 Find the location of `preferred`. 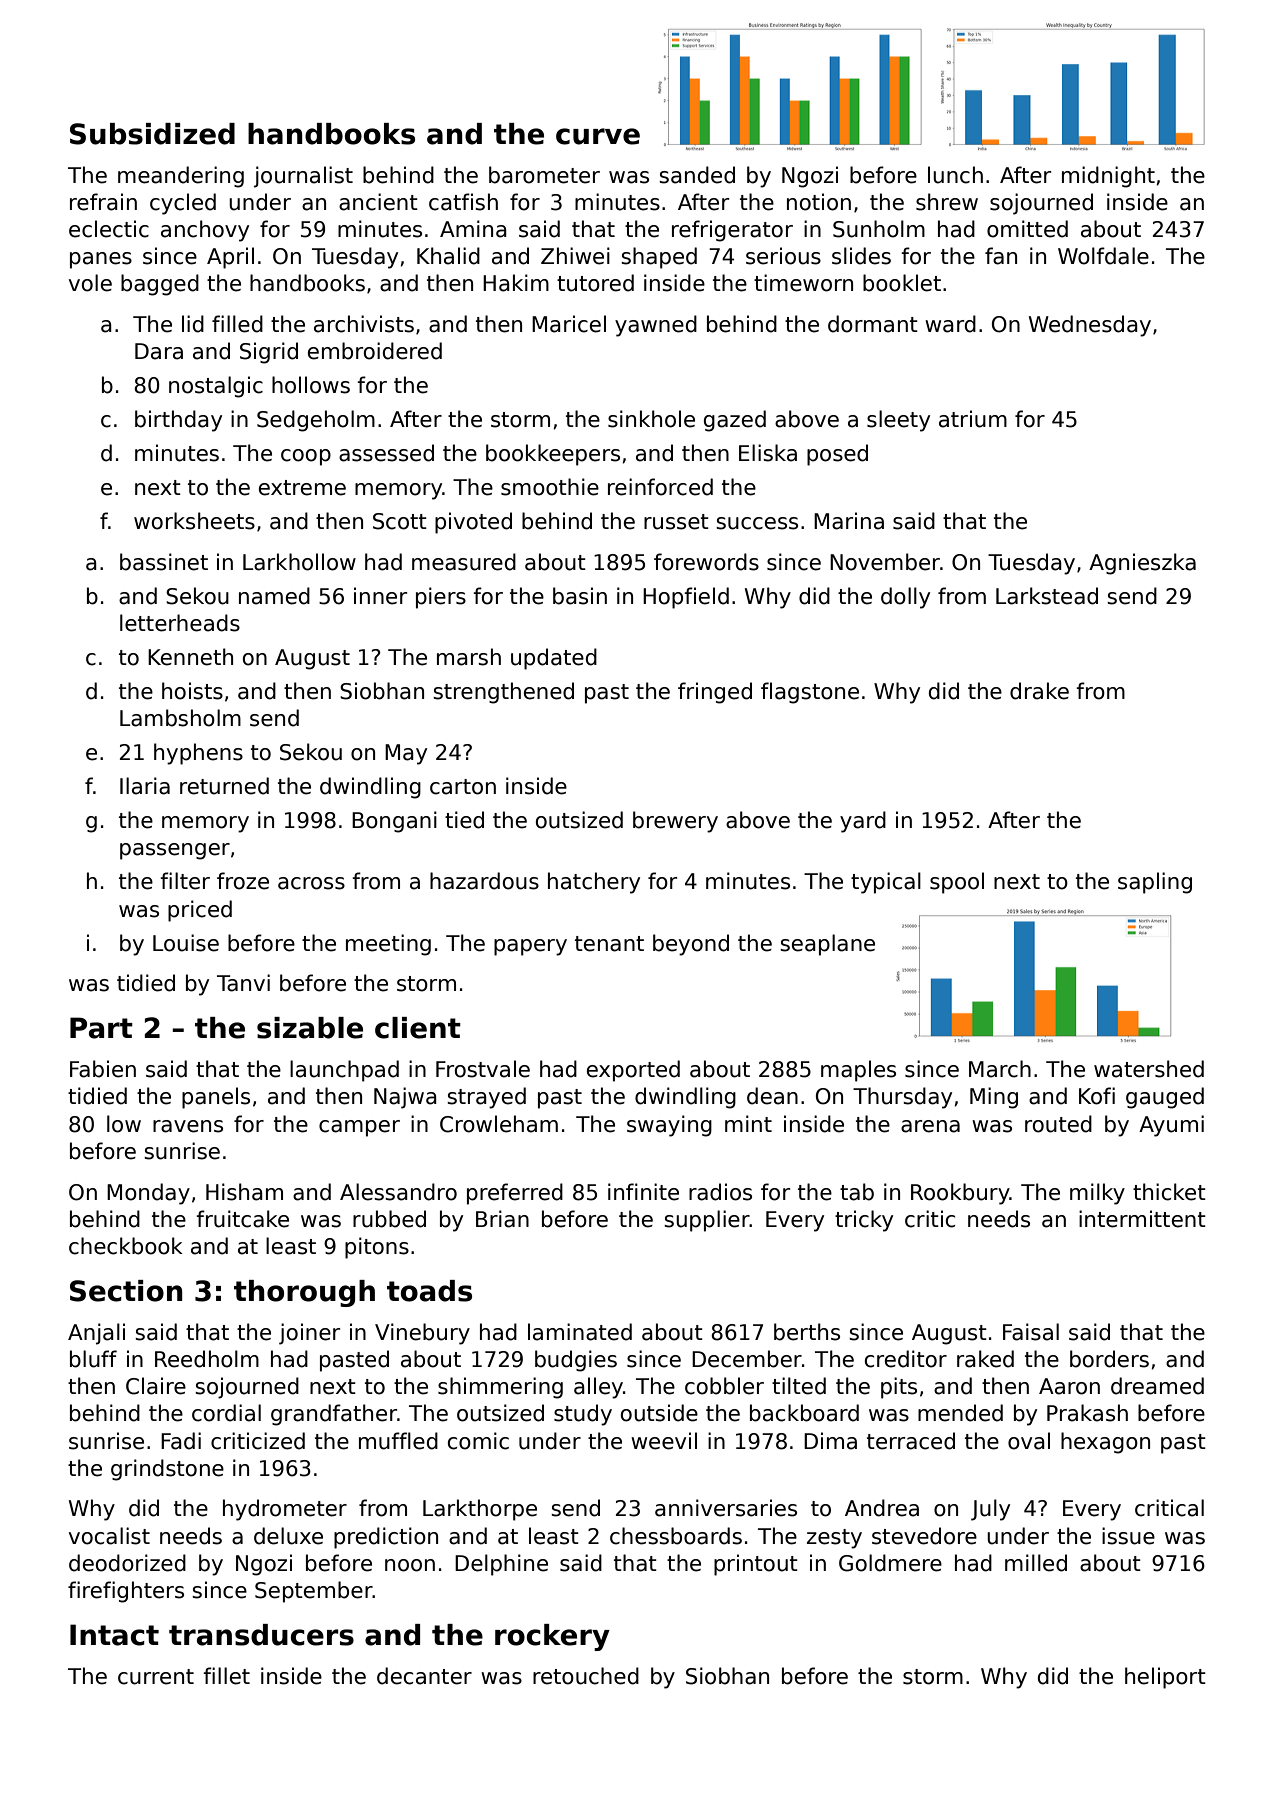

preferred is located at coordinates (515, 1194).
